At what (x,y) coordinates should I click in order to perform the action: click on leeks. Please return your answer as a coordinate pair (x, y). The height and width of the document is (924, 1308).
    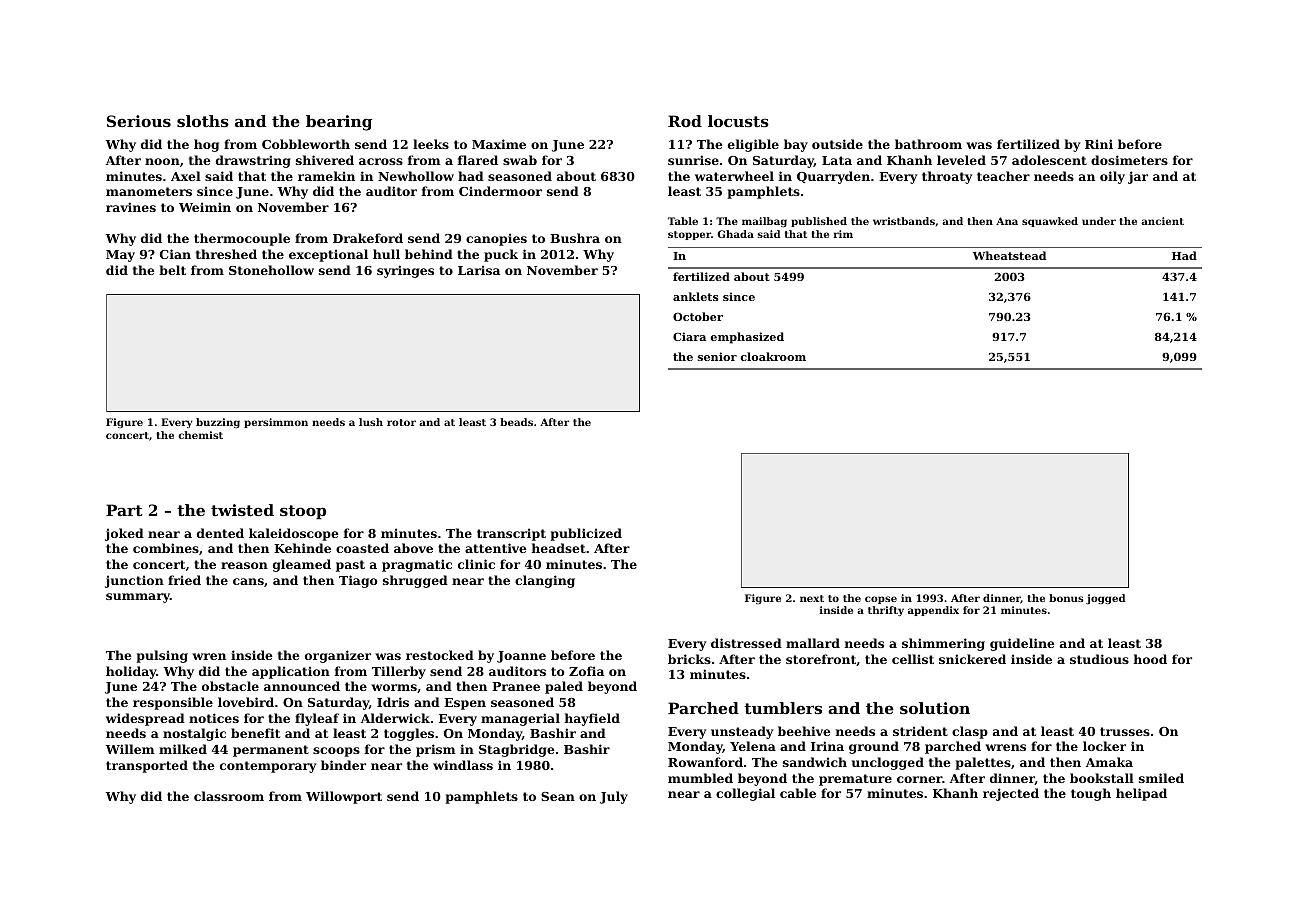
    Looking at the image, I should click on (431, 144).
